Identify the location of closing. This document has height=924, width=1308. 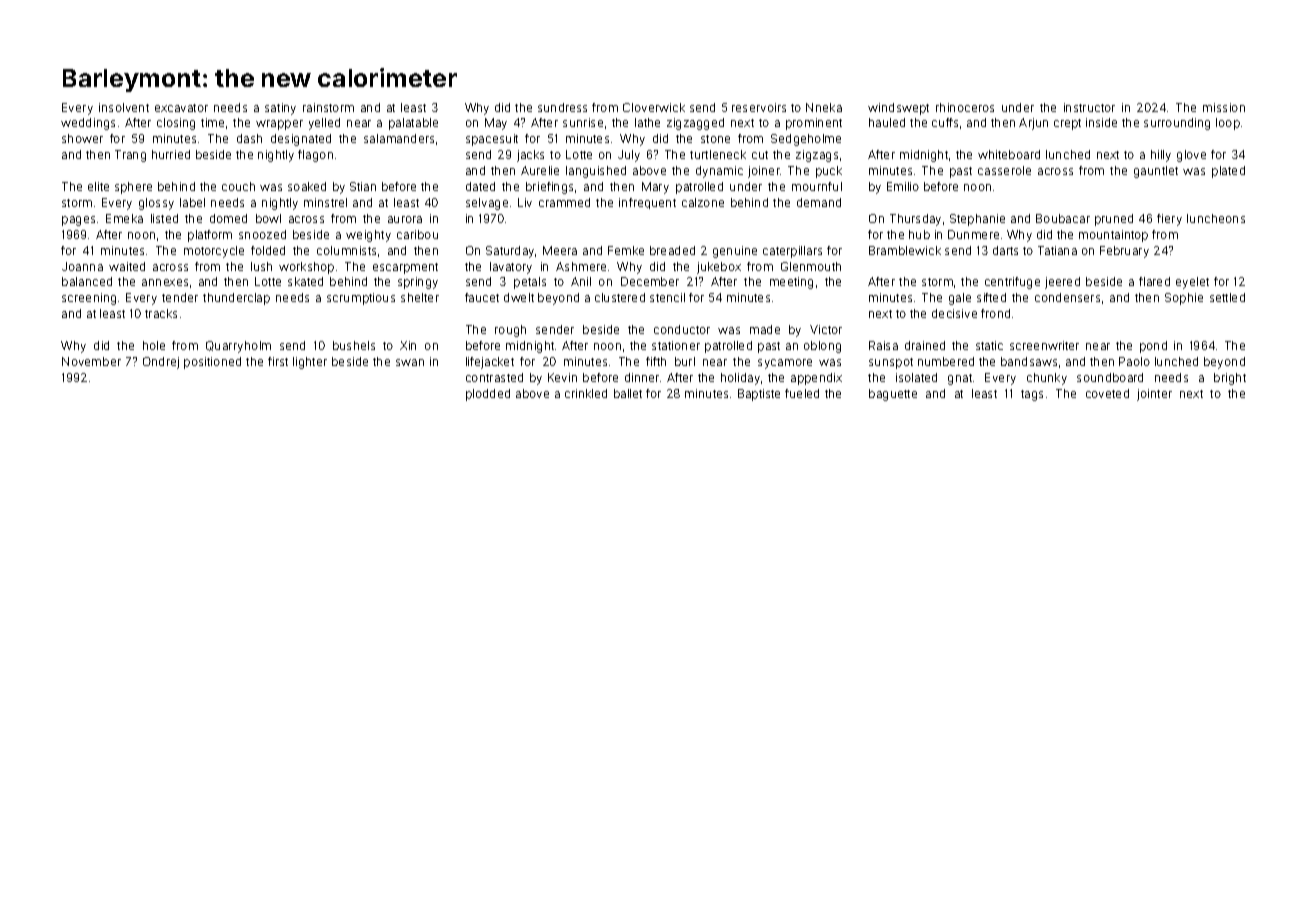
(176, 124).
